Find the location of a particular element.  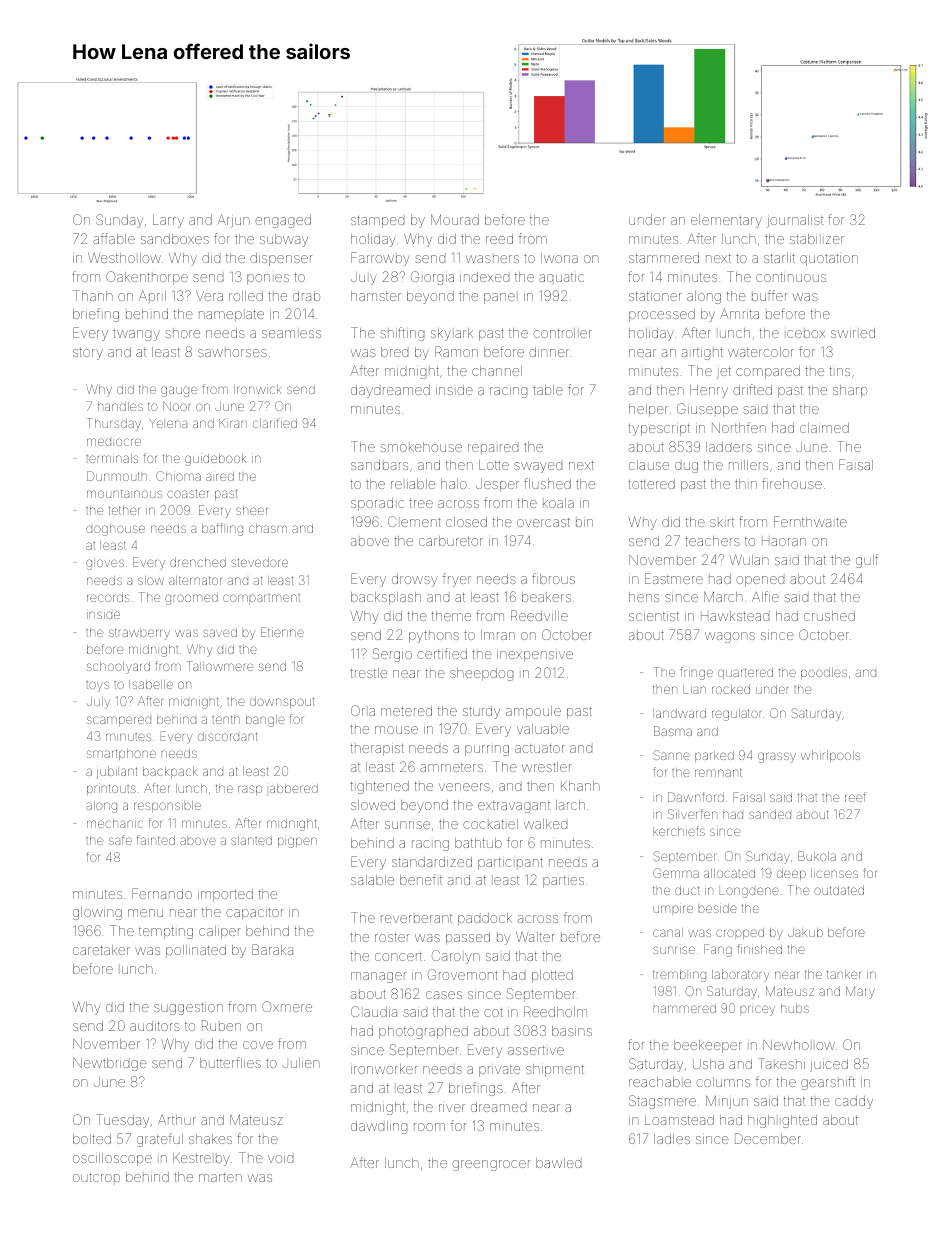

caliper is located at coordinates (219, 932).
